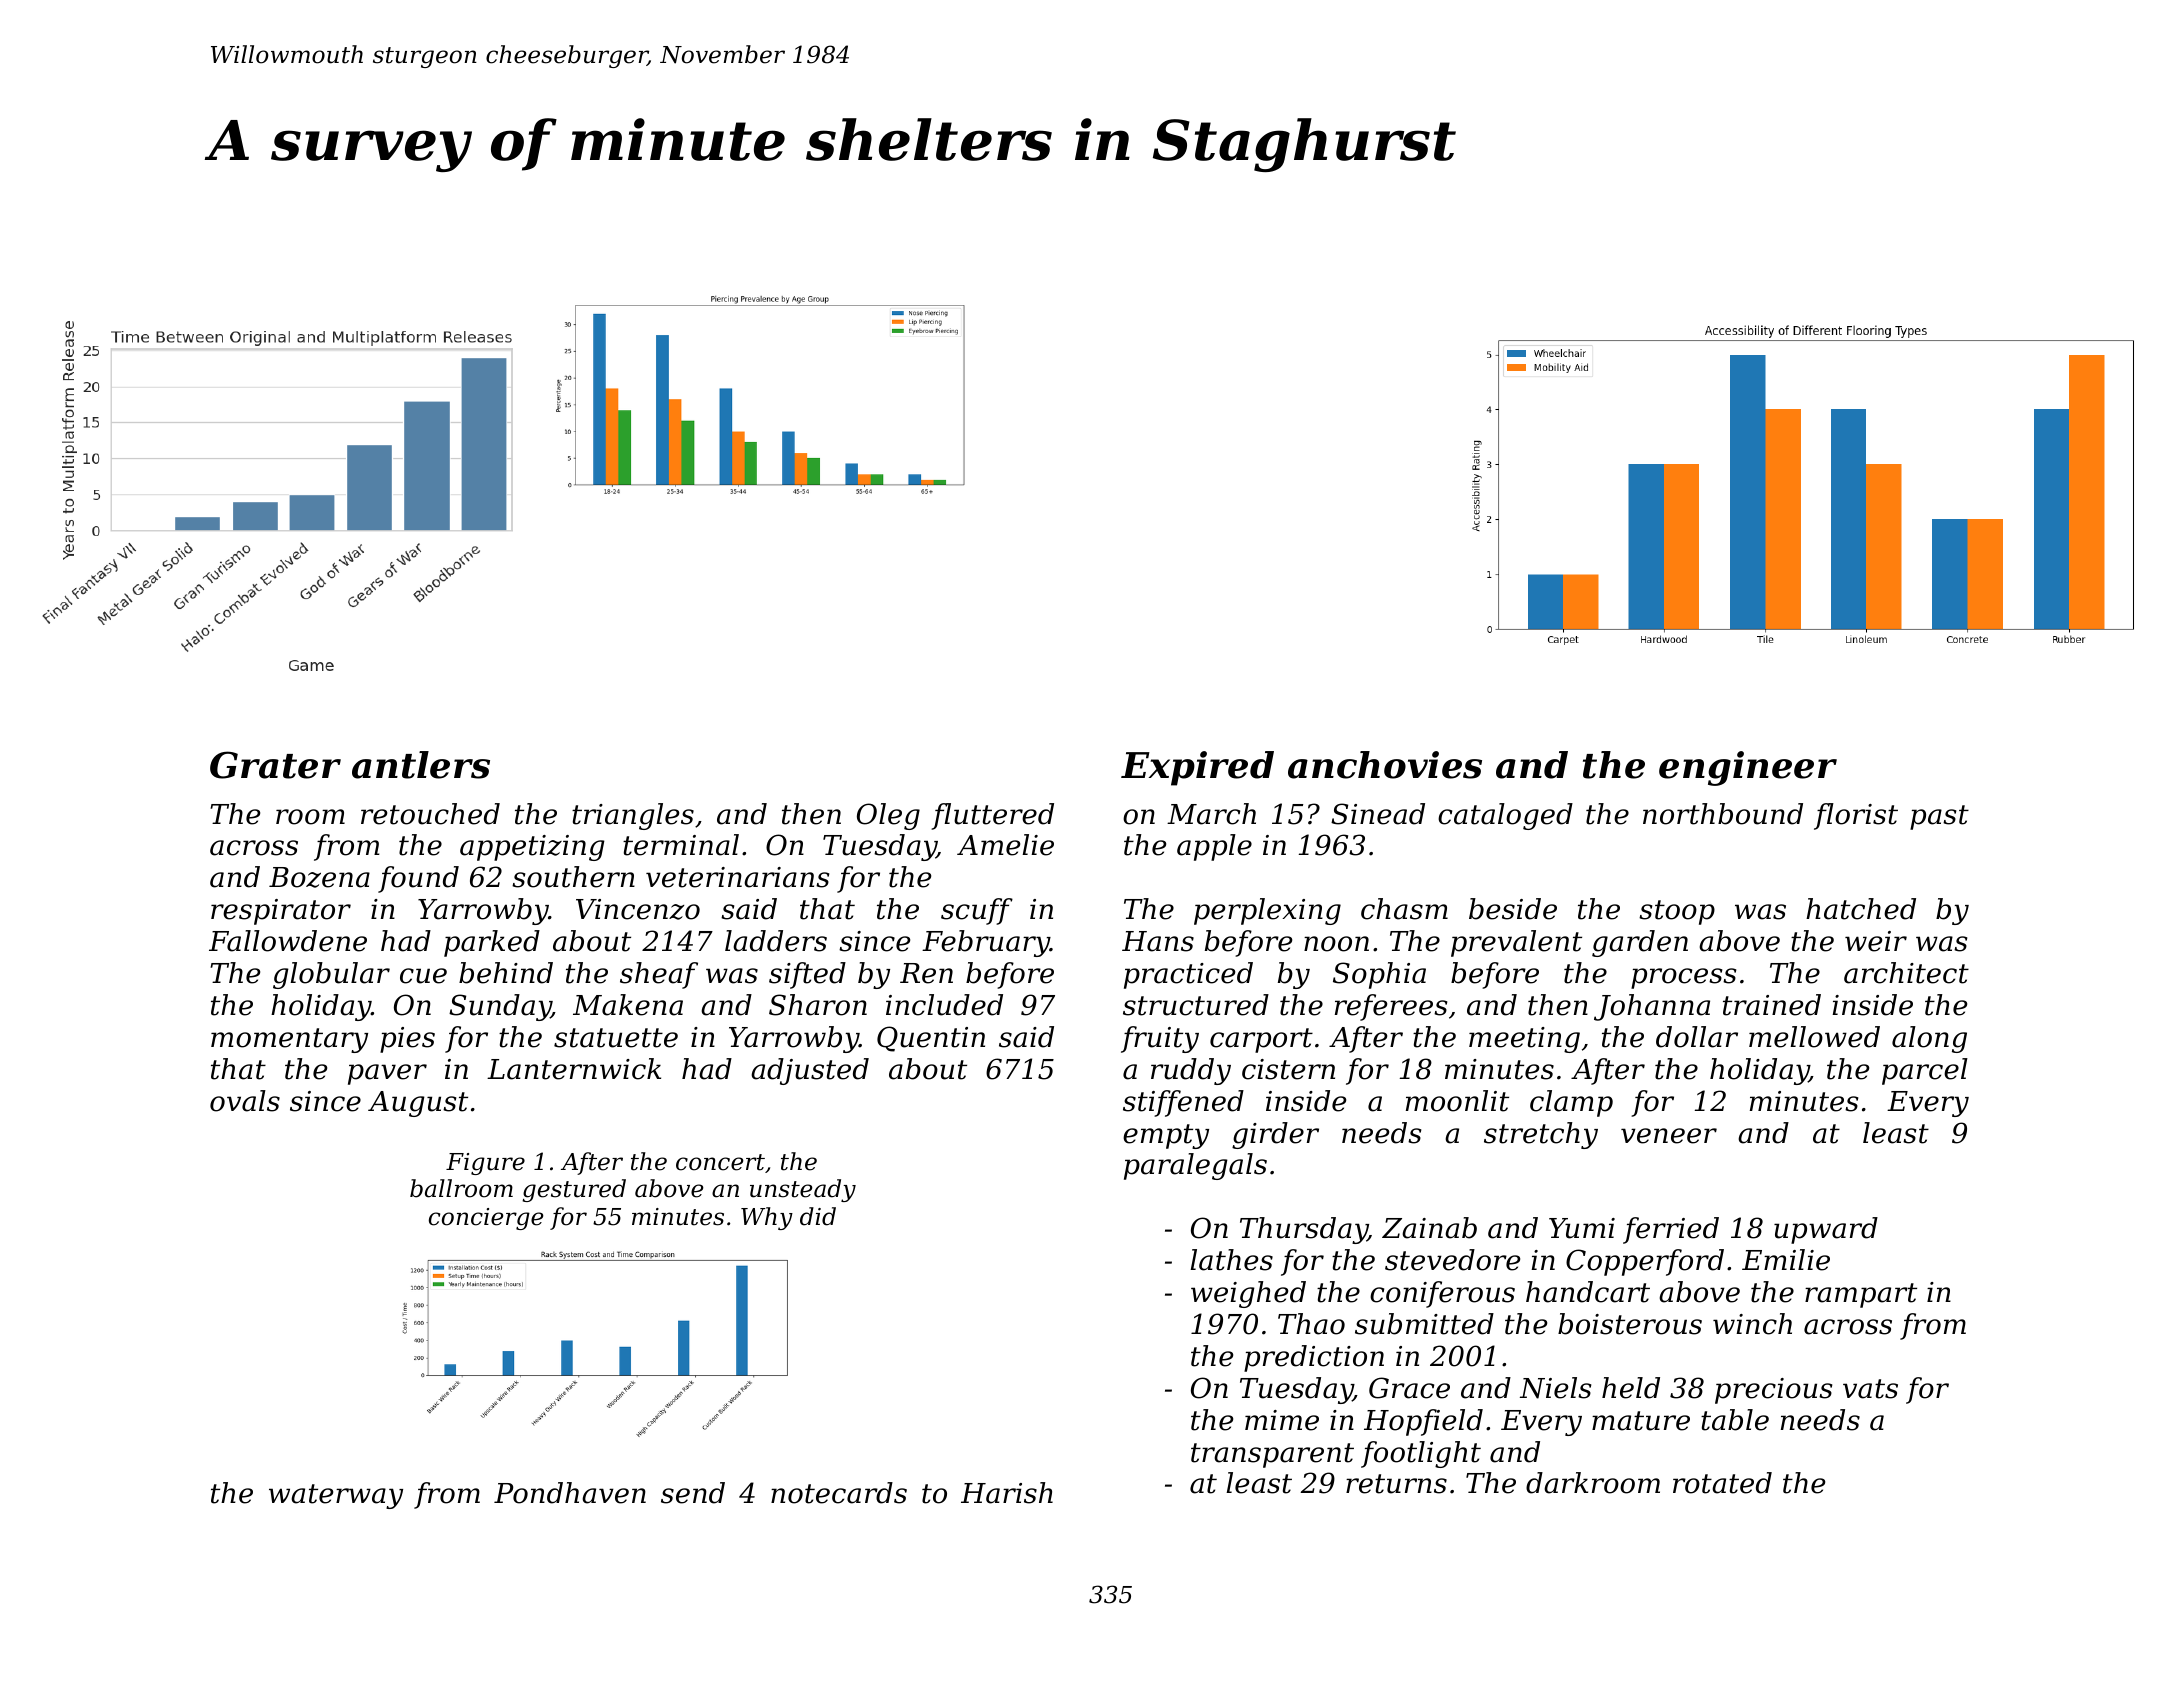 Image resolution: width=2178 pixels, height=1683 pixels. What do you see at coordinates (1752, 1324) in the screenshot?
I see `winch` at bounding box center [1752, 1324].
